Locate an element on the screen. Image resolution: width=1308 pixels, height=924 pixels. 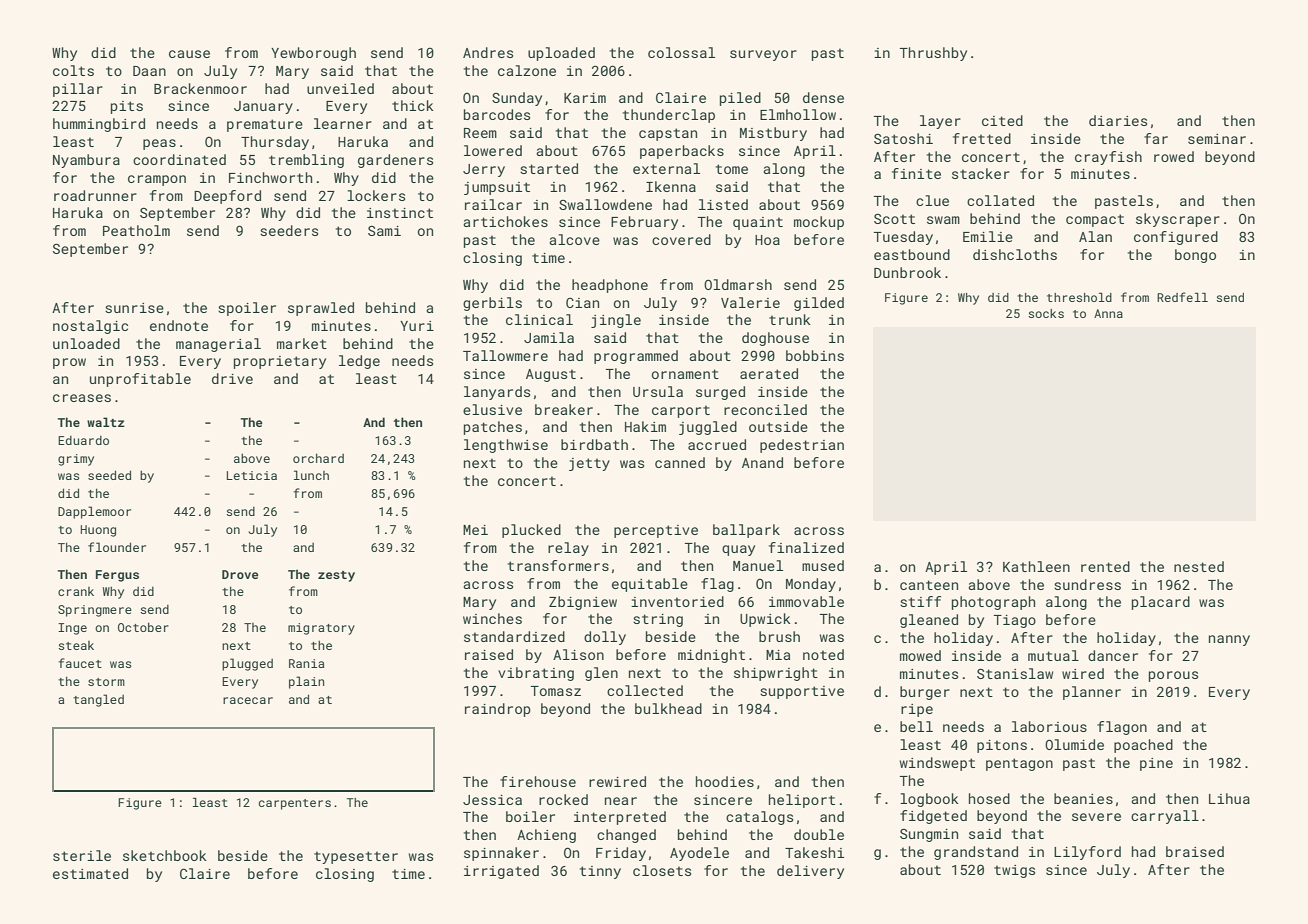
carpenters is located at coordinates (295, 804).
